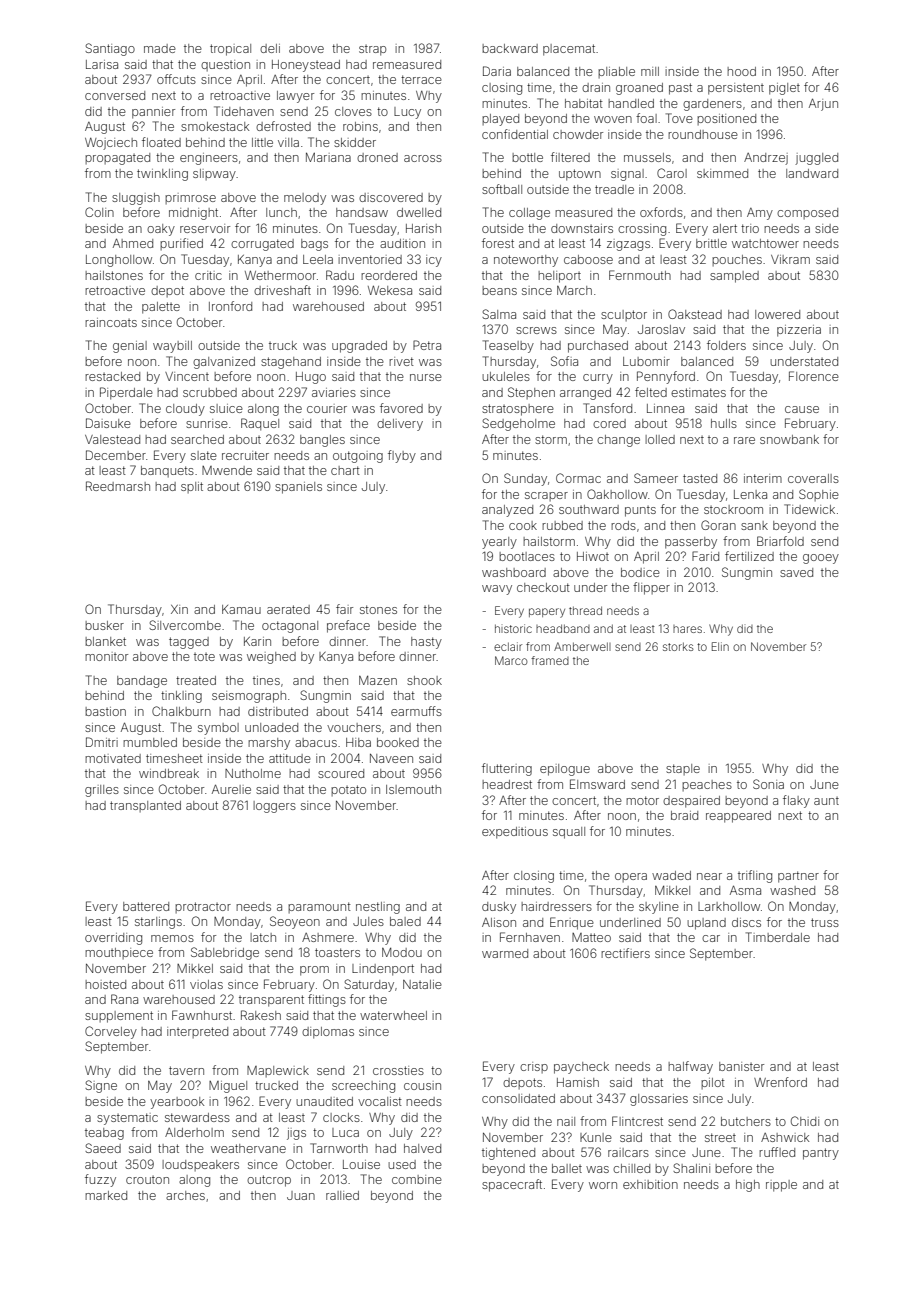 The image size is (924, 1308). Describe the element at coordinates (146, 906) in the screenshot. I see `battered` at that location.
